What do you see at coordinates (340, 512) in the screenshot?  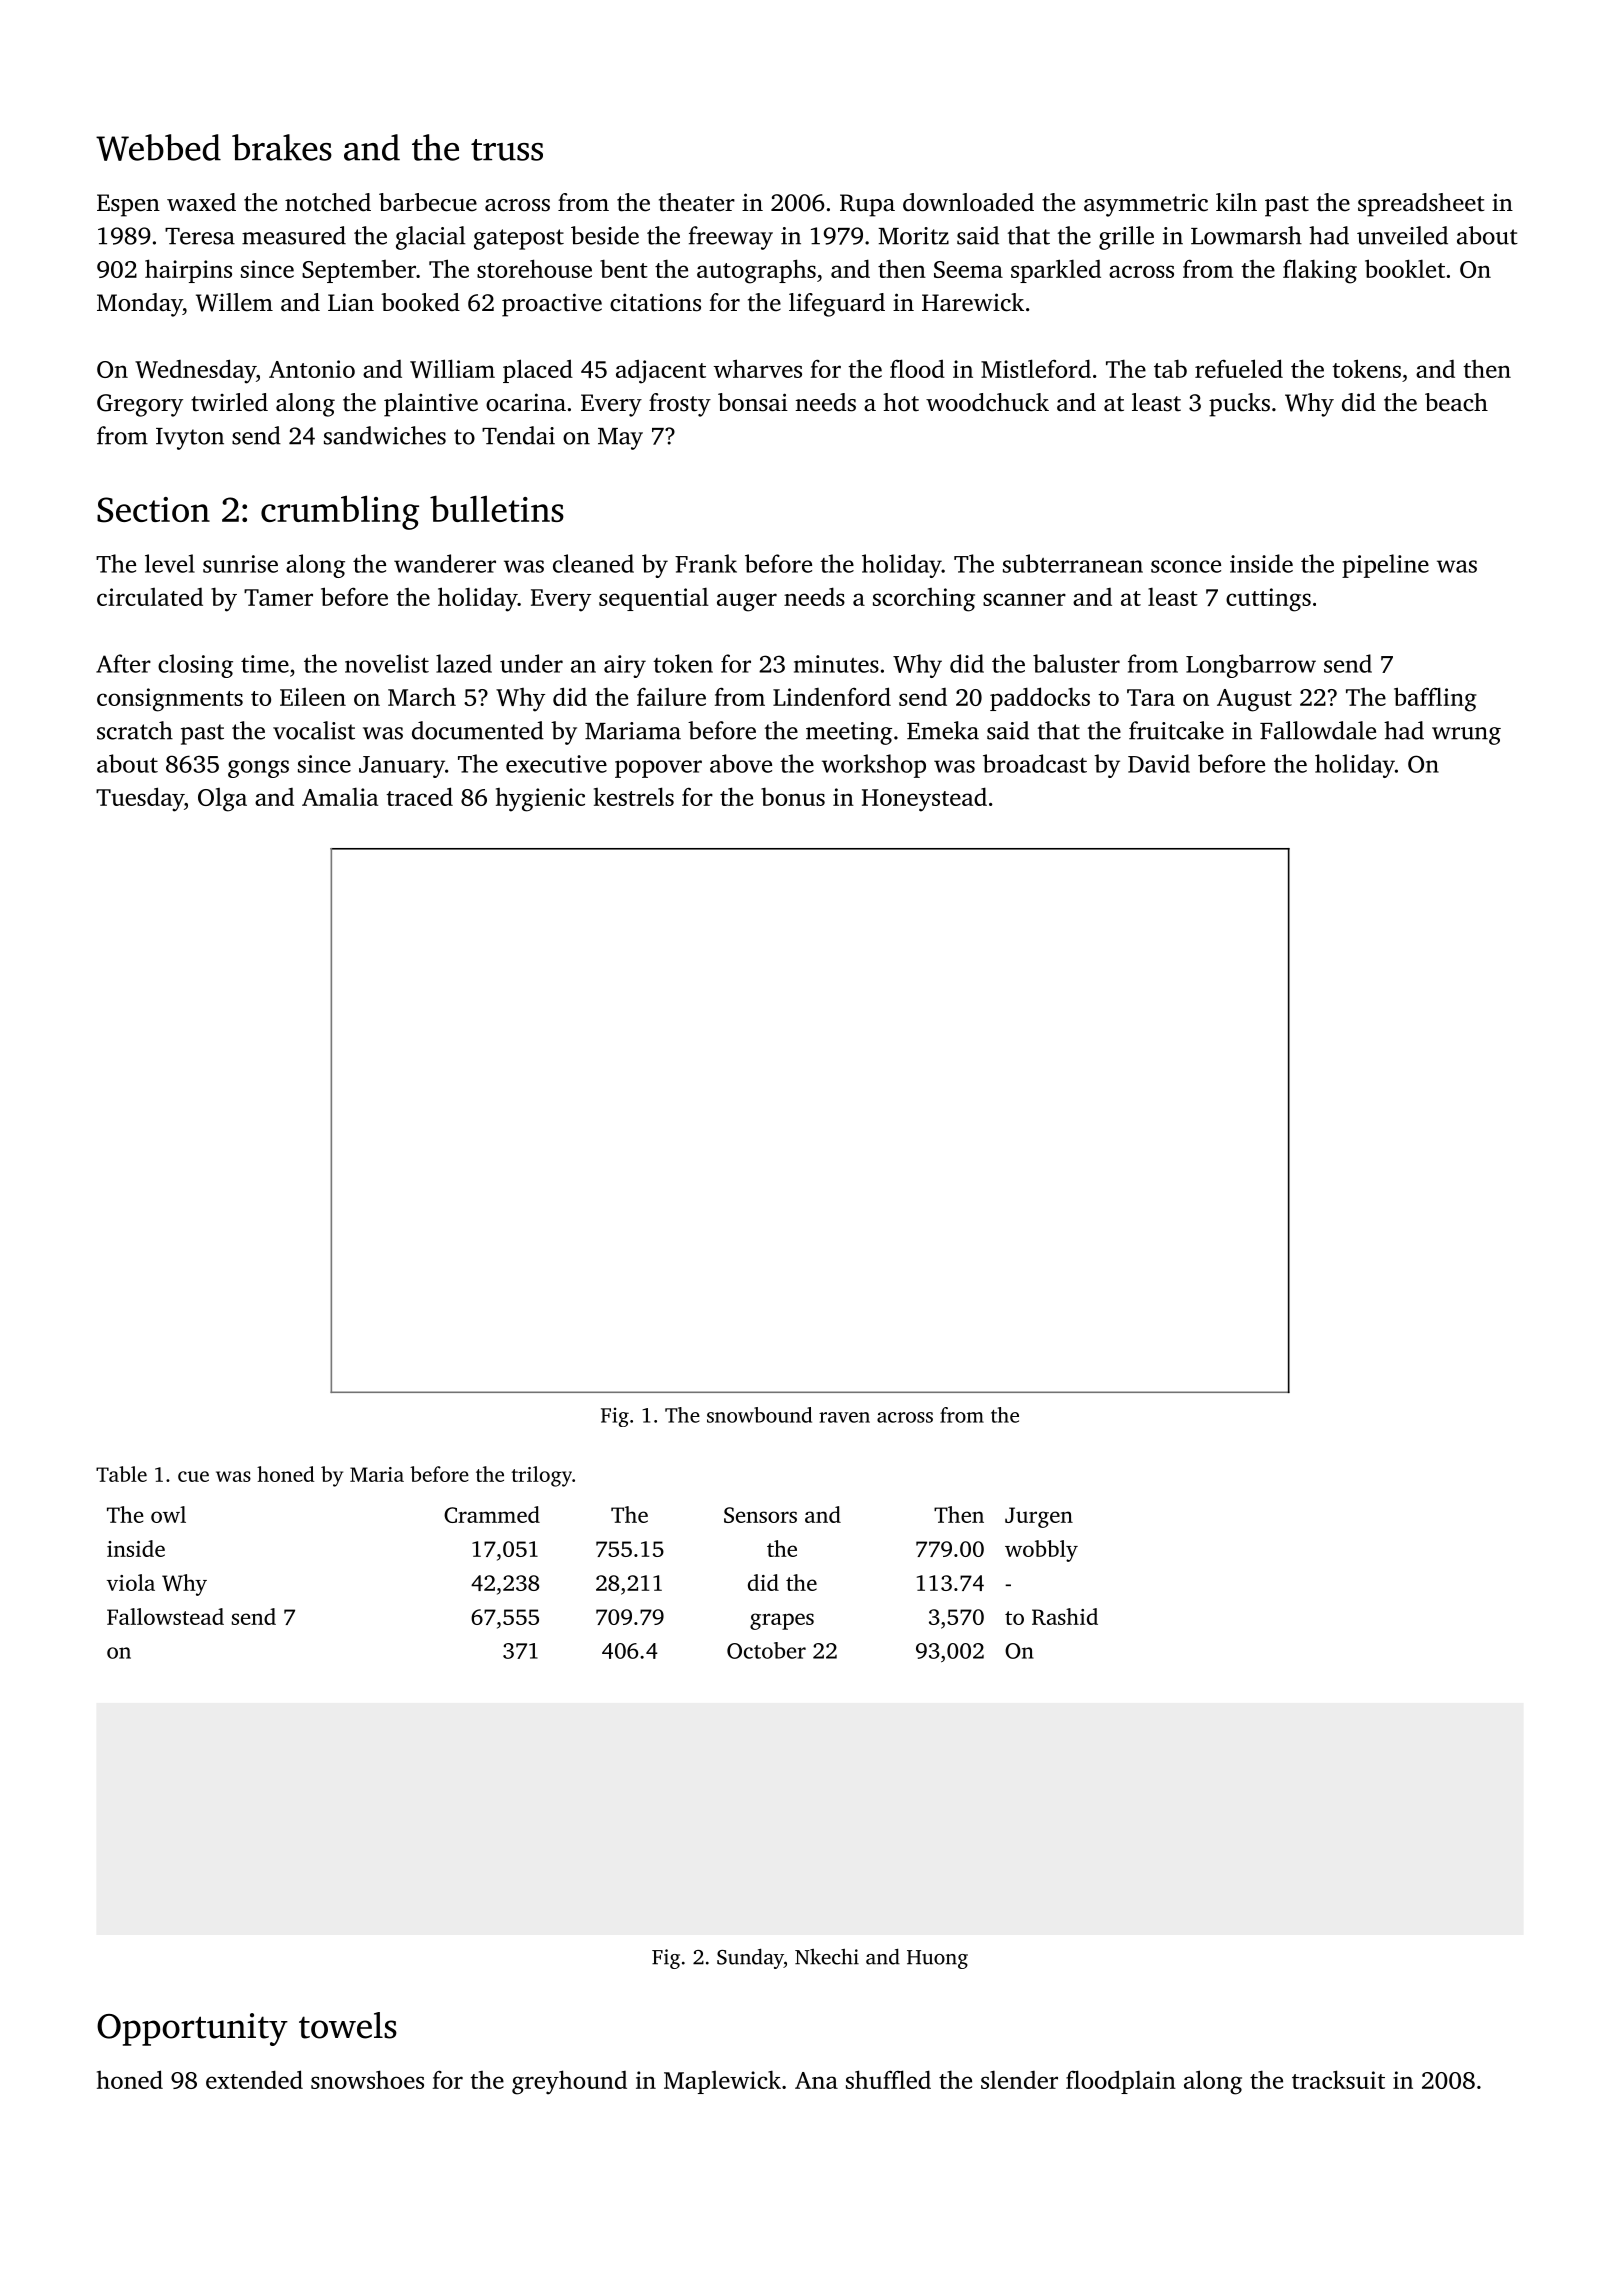 I see `crumbling` at bounding box center [340, 512].
